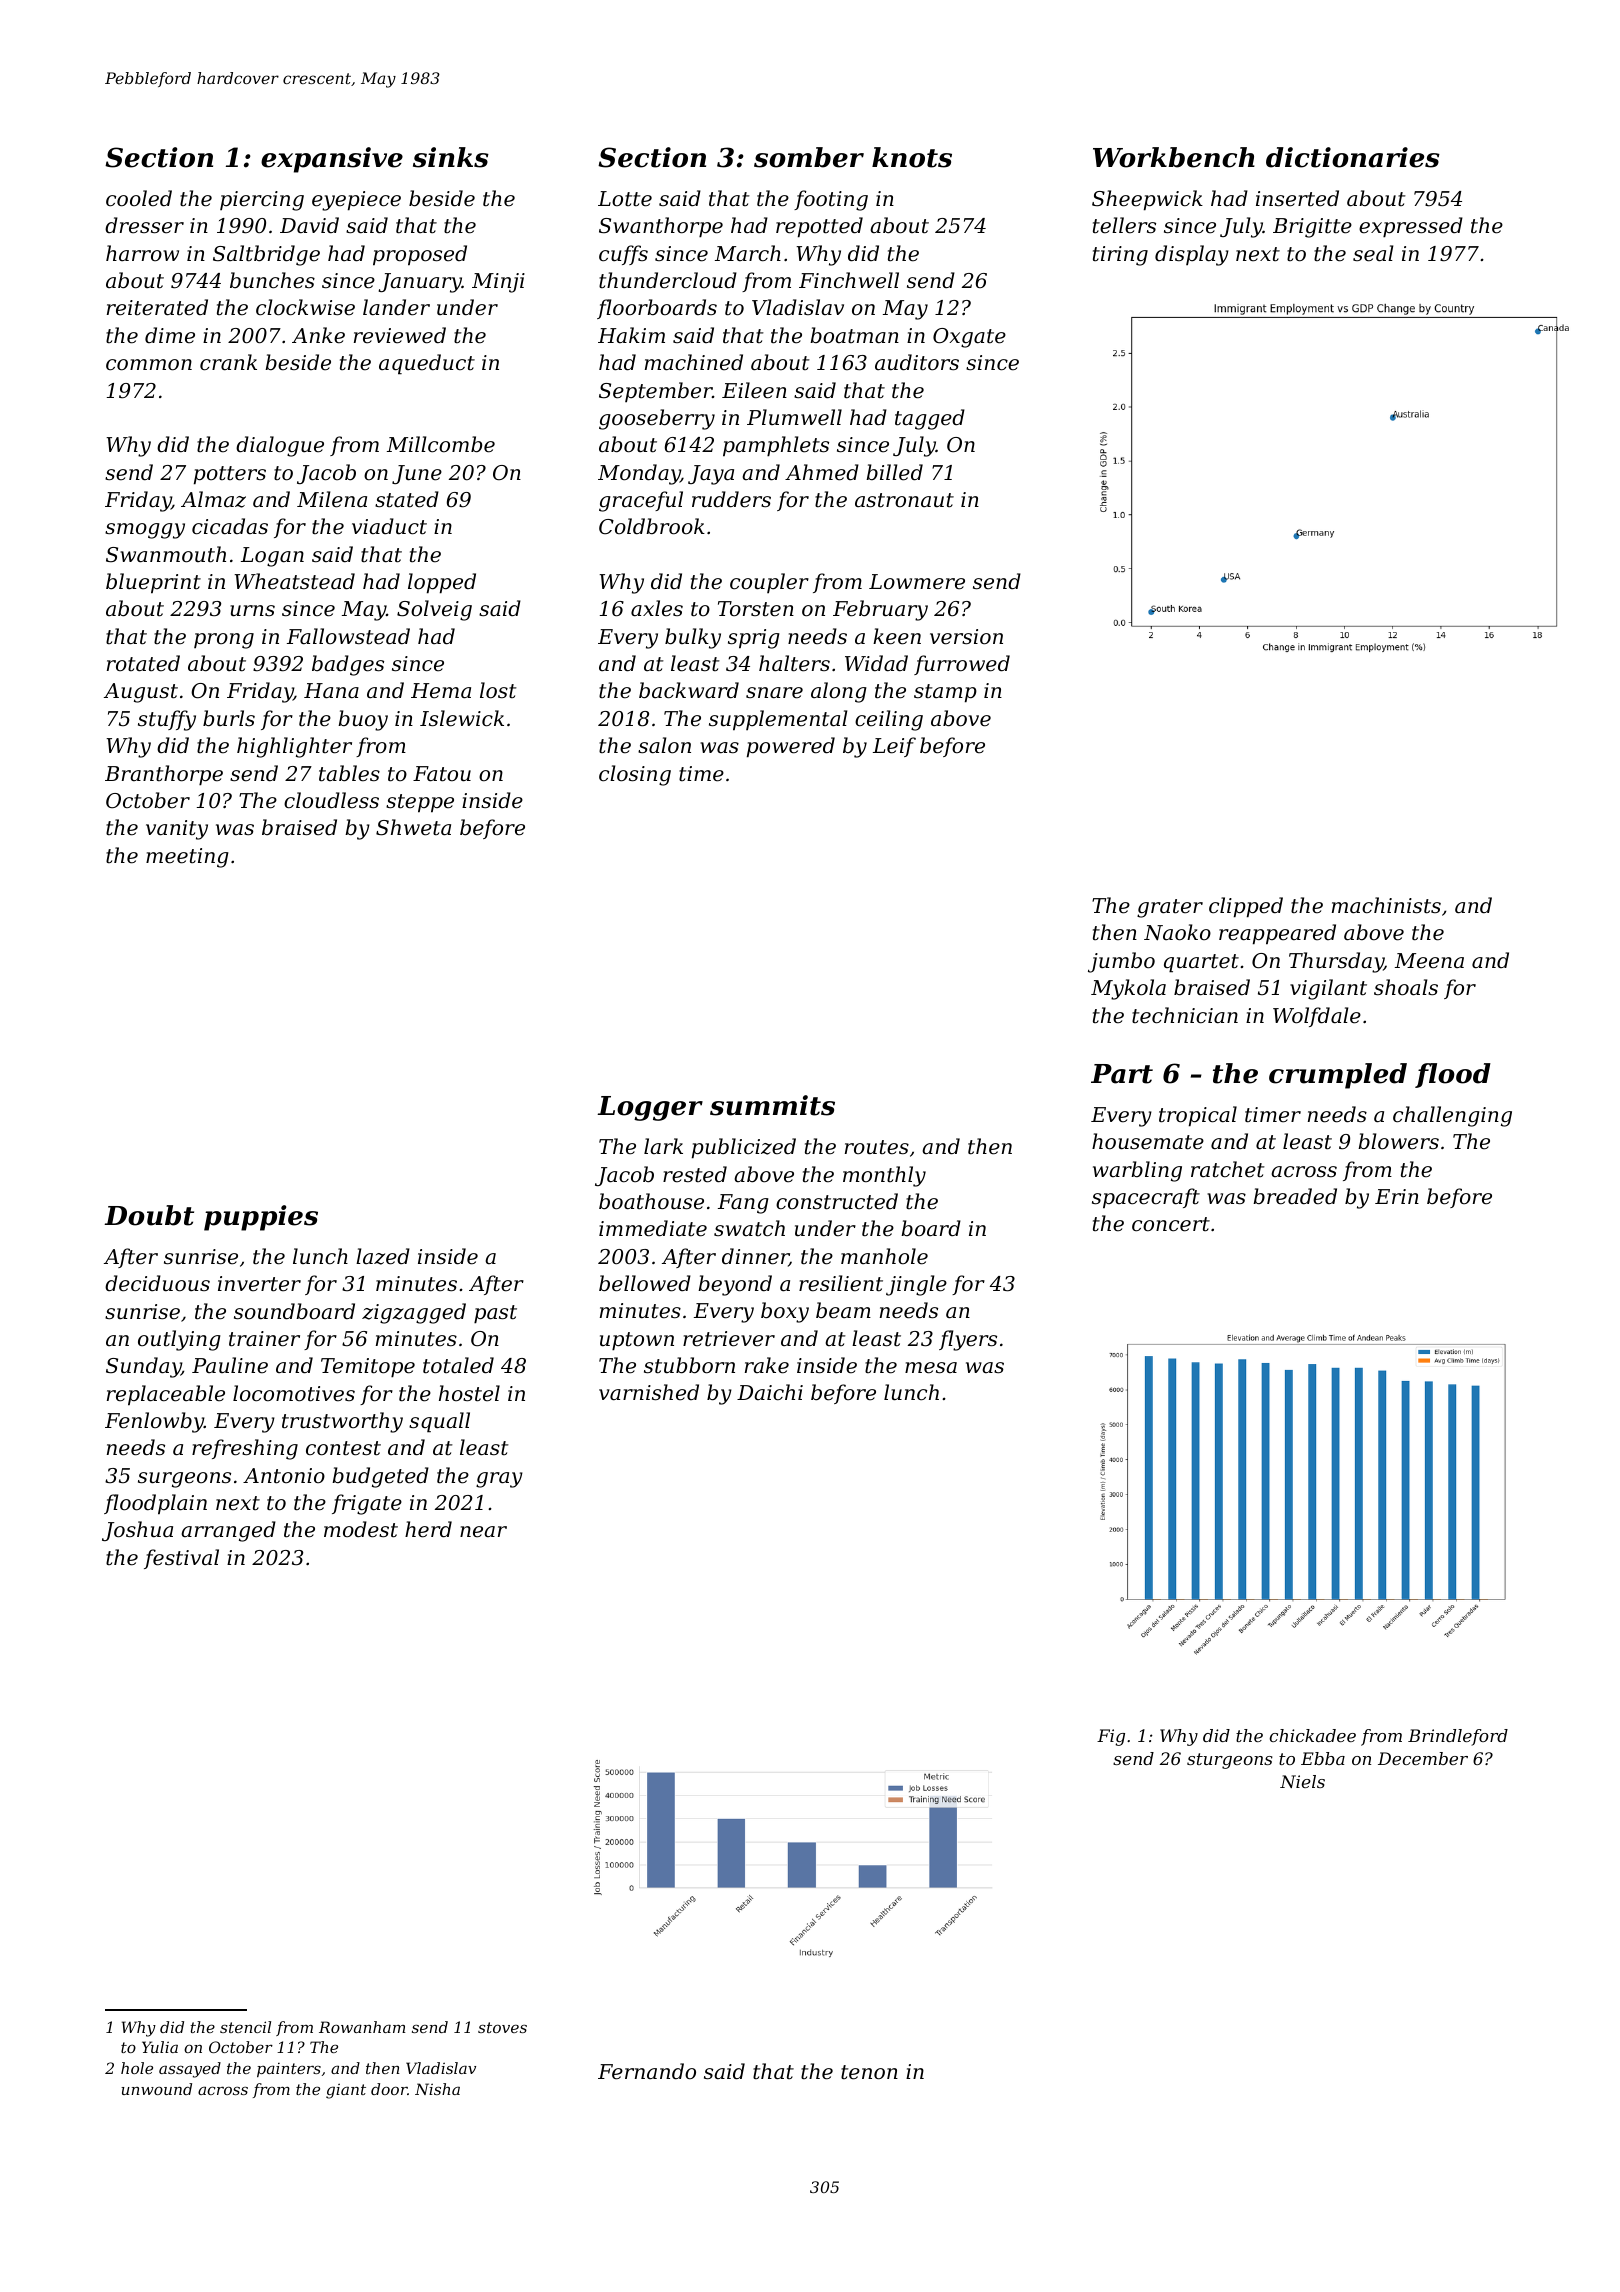 The height and width of the page is (2292, 1620). I want to click on stencil, so click(245, 2027).
